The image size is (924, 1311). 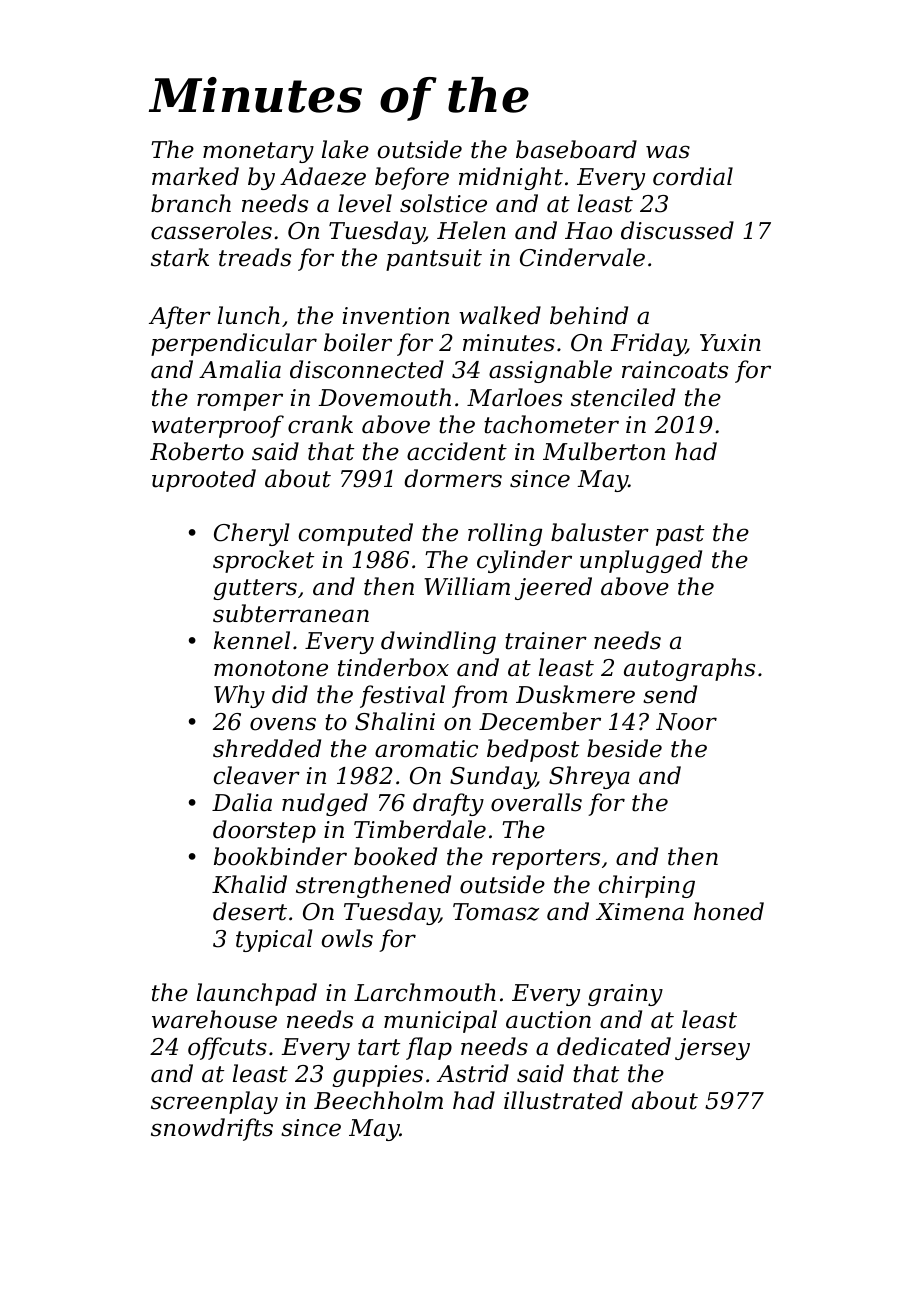 I want to click on dwindling, so click(x=438, y=642).
